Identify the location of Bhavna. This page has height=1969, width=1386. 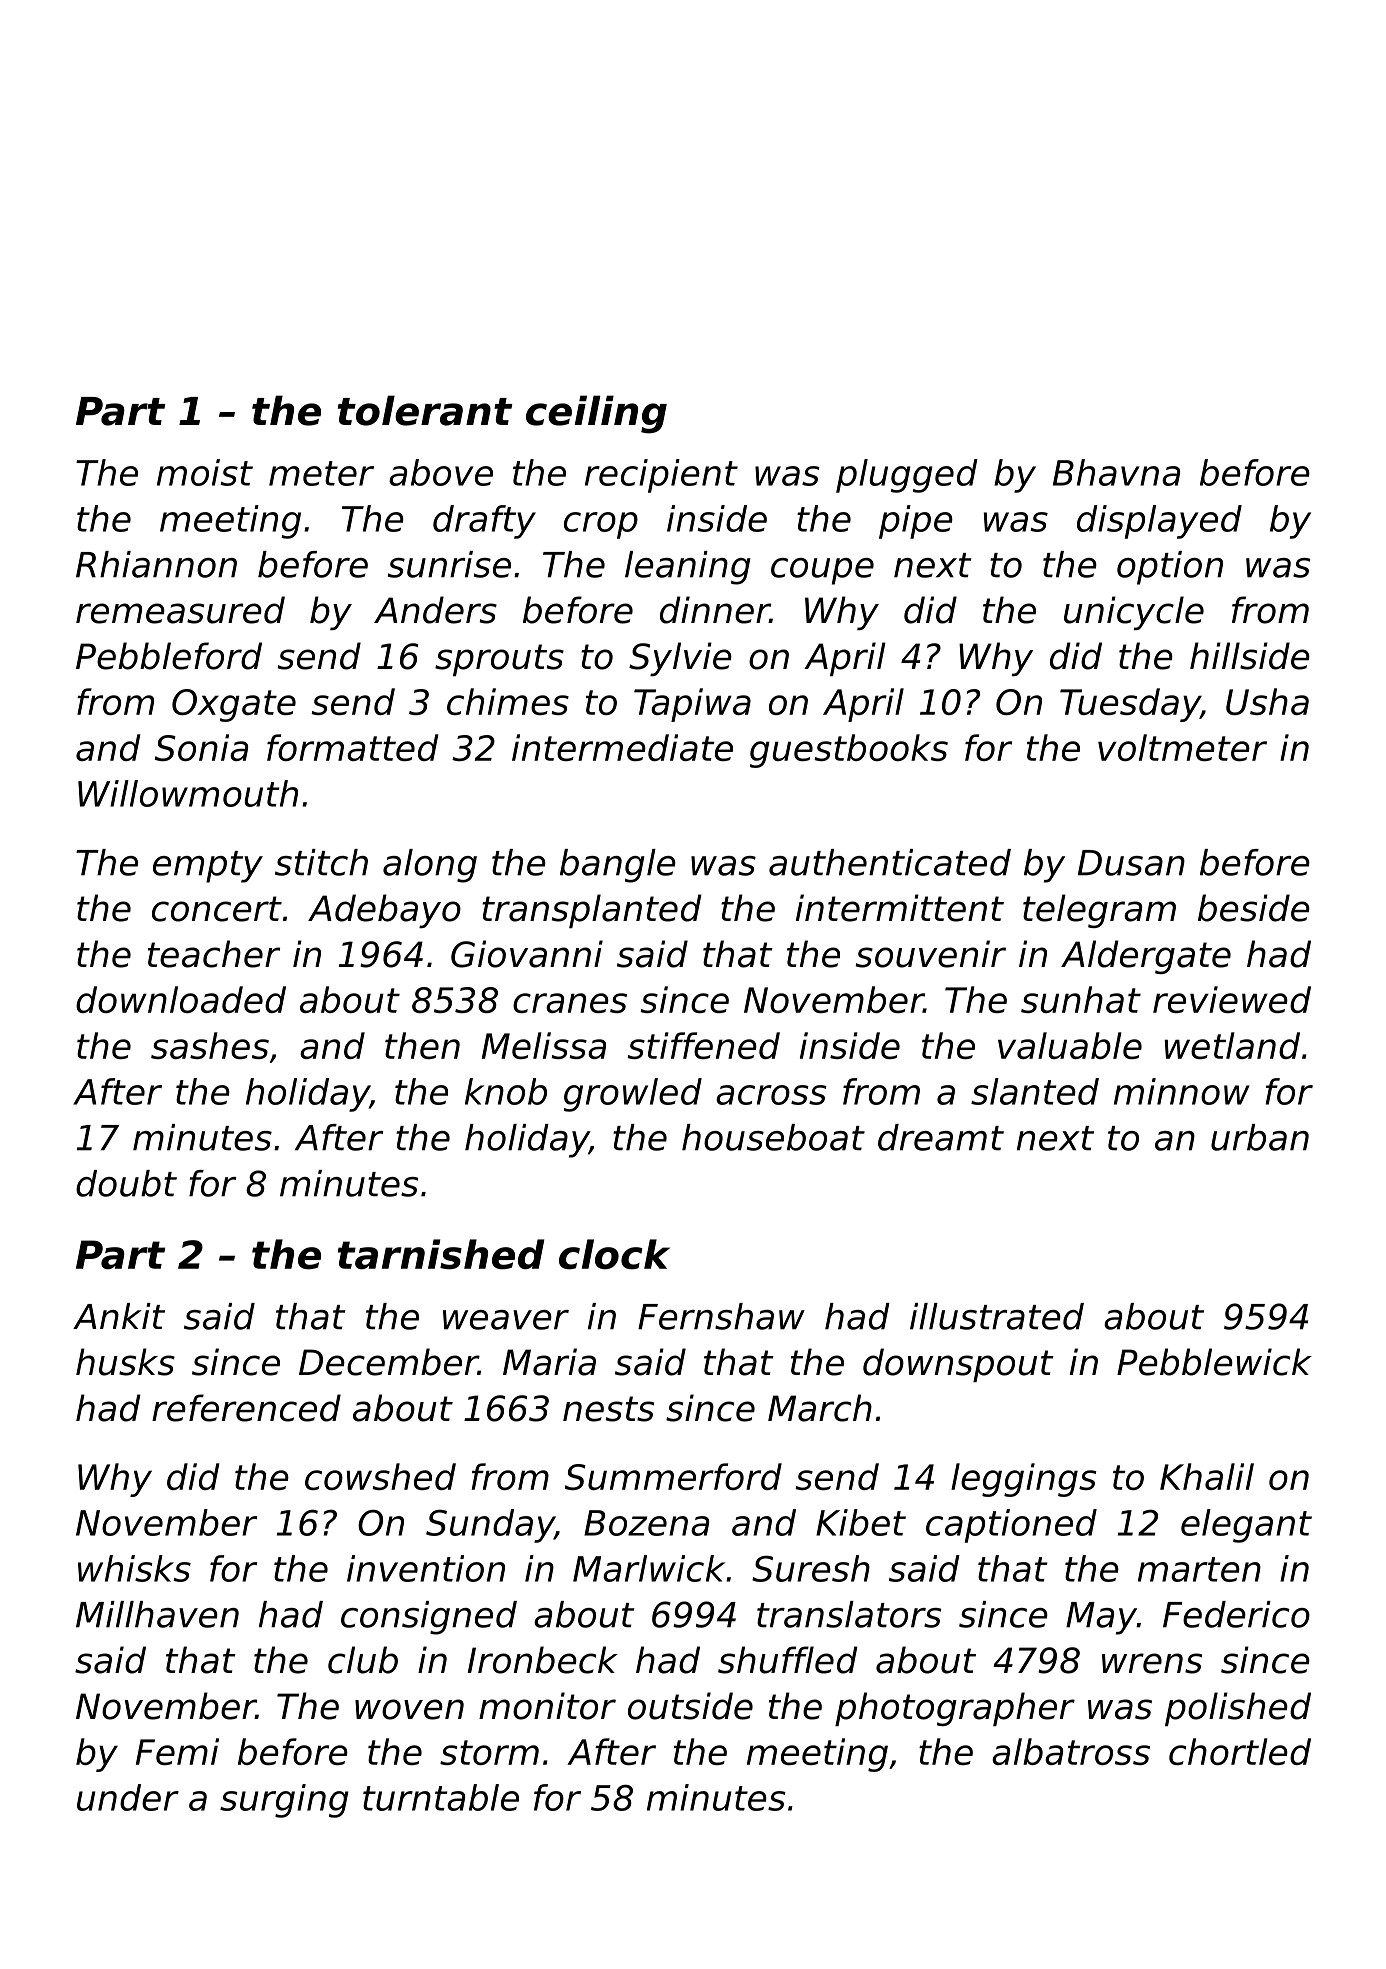
(1116, 472).
